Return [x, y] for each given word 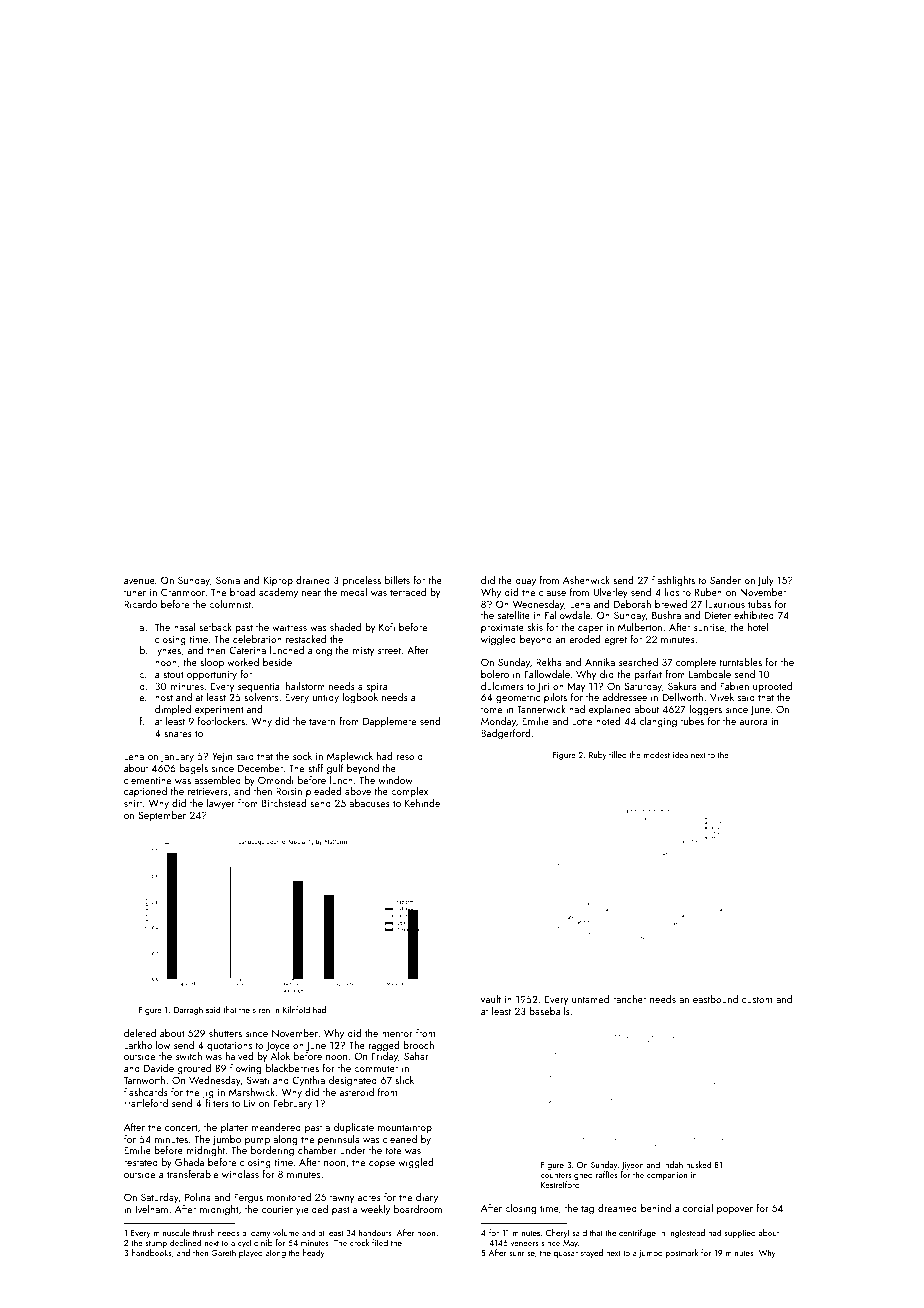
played [251, 1253]
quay [525, 583]
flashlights [673, 581]
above [358, 791]
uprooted [772, 687]
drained [313, 580]
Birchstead [284, 803]
